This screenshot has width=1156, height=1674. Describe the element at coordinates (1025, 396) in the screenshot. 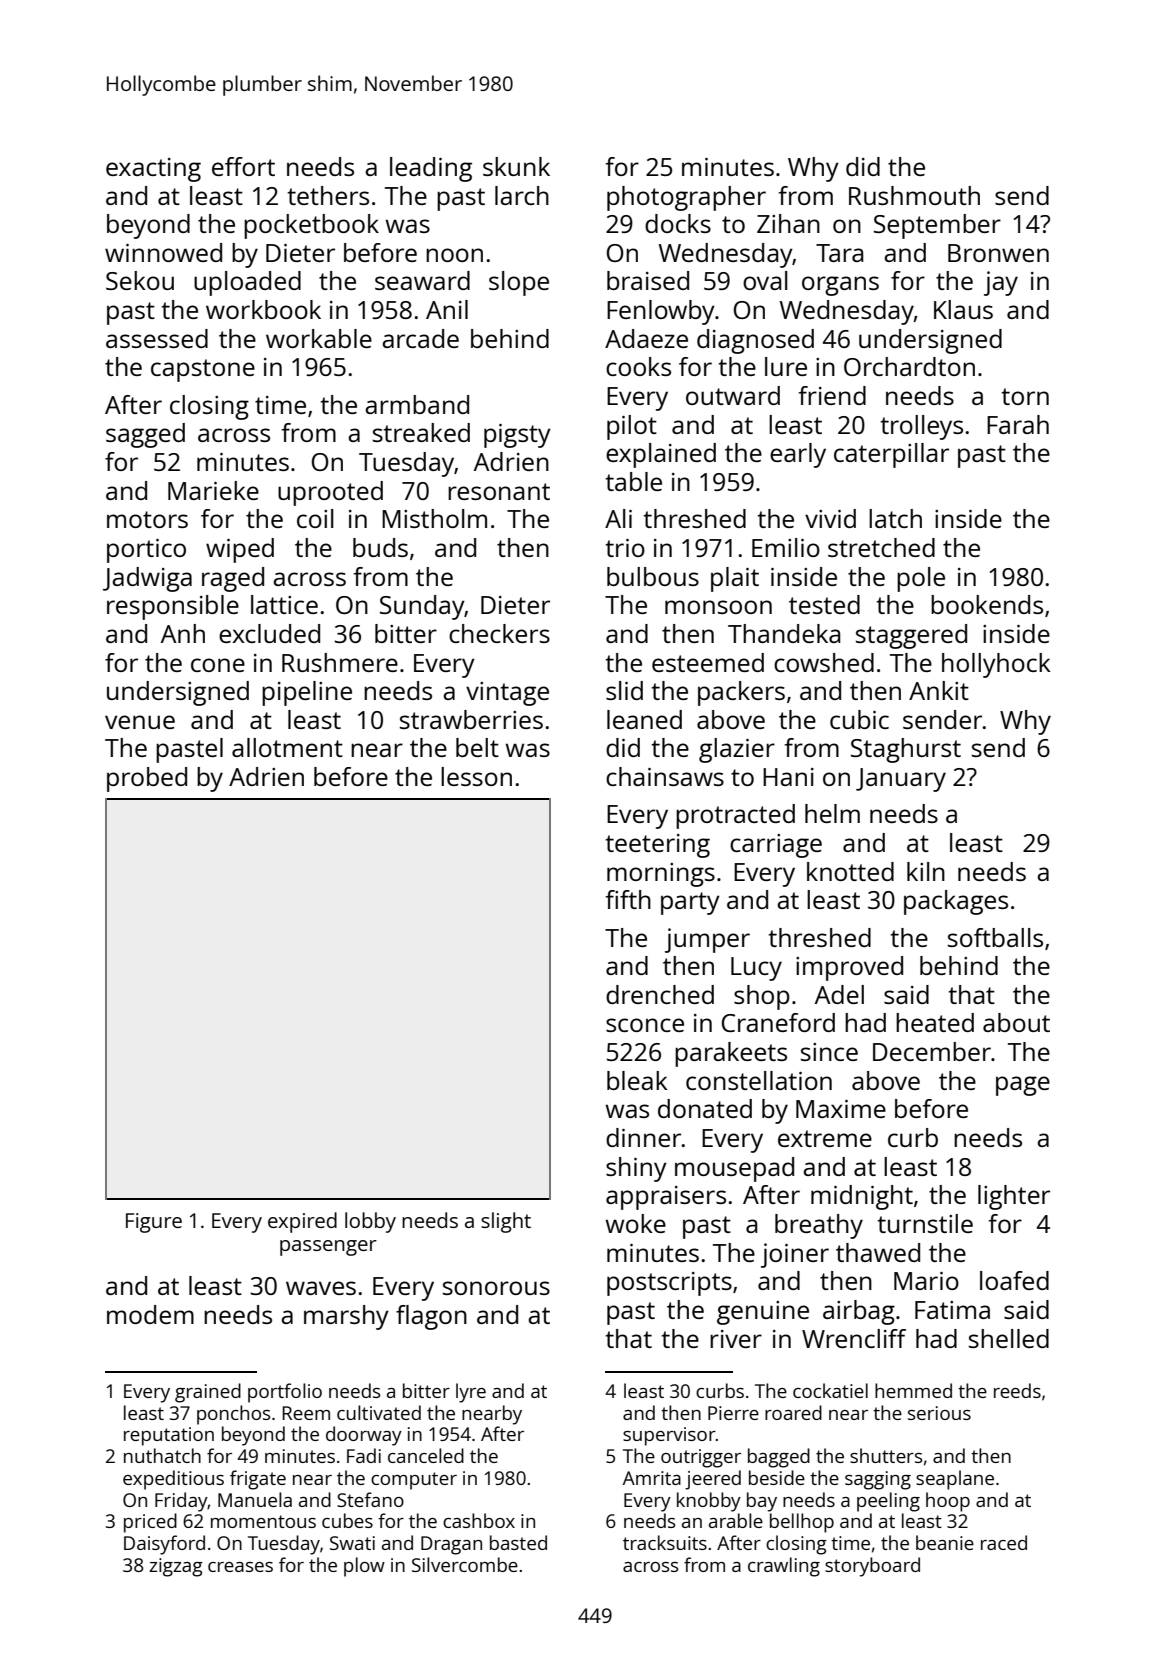

I see `torn` at that location.
